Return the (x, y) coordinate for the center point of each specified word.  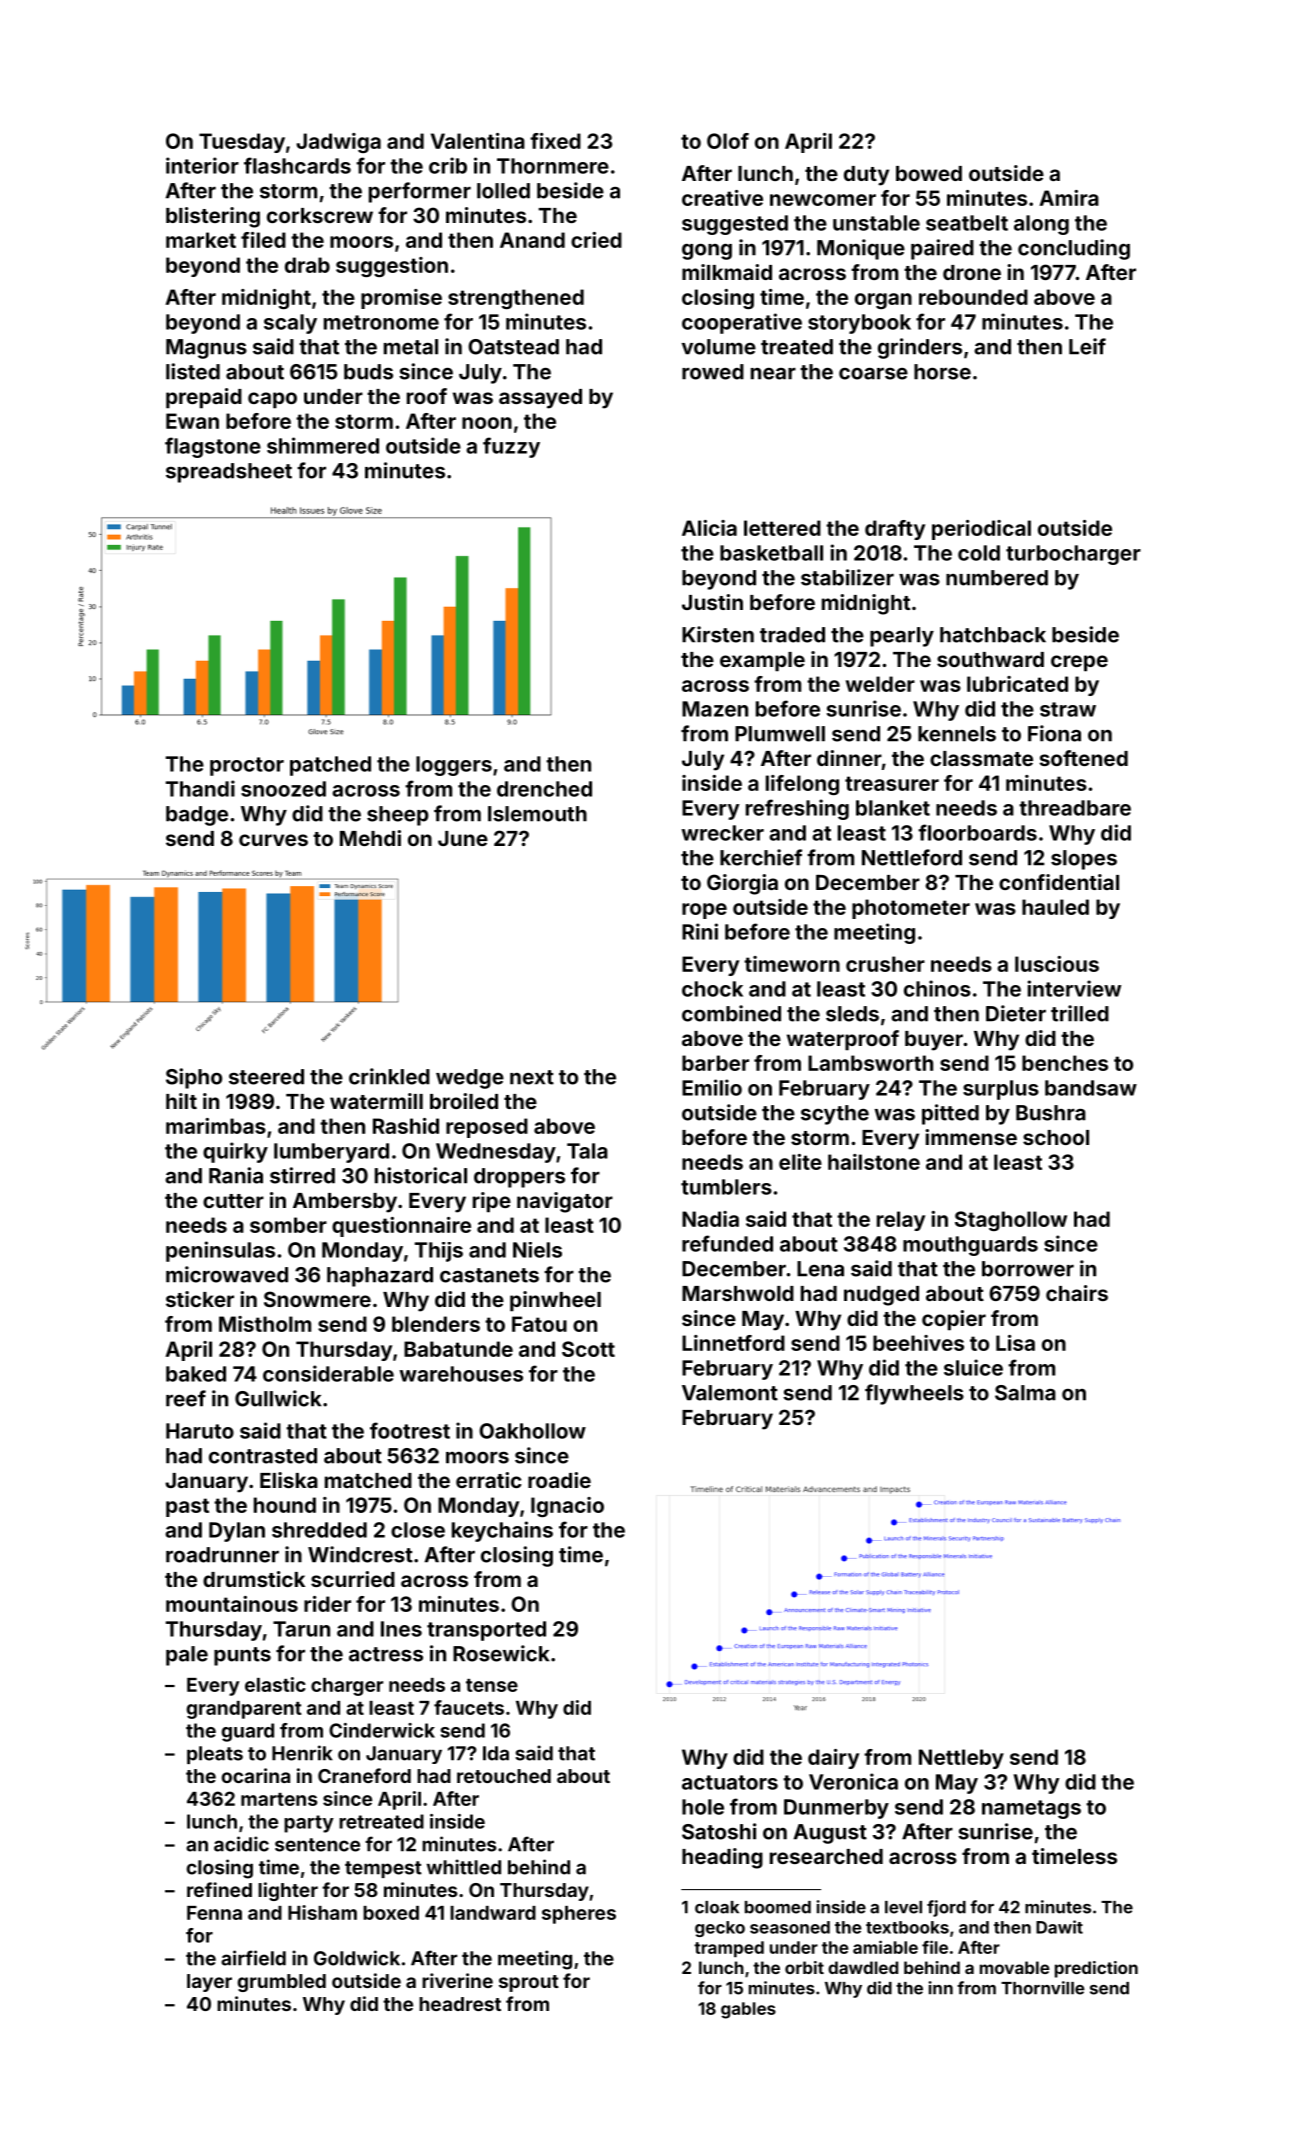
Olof (728, 141)
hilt (181, 1101)
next (532, 1077)
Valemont (730, 1393)
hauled (1055, 907)
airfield (253, 1958)
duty (866, 176)
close (418, 1530)
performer (420, 192)
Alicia (709, 528)
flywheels (914, 1394)
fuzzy (511, 447)
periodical (981, 530)
